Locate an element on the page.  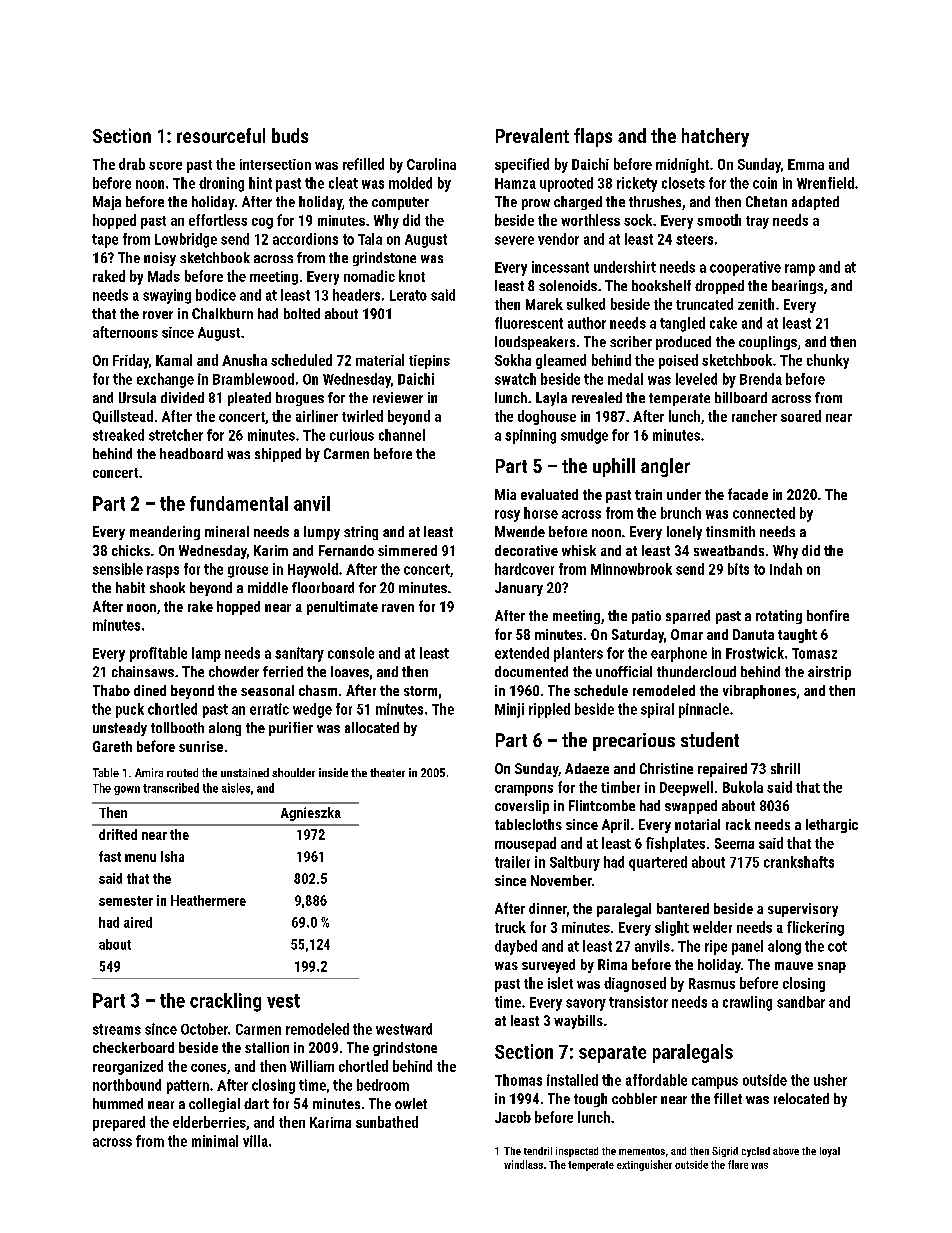
nomadic is located at coordinates (369, 276).
